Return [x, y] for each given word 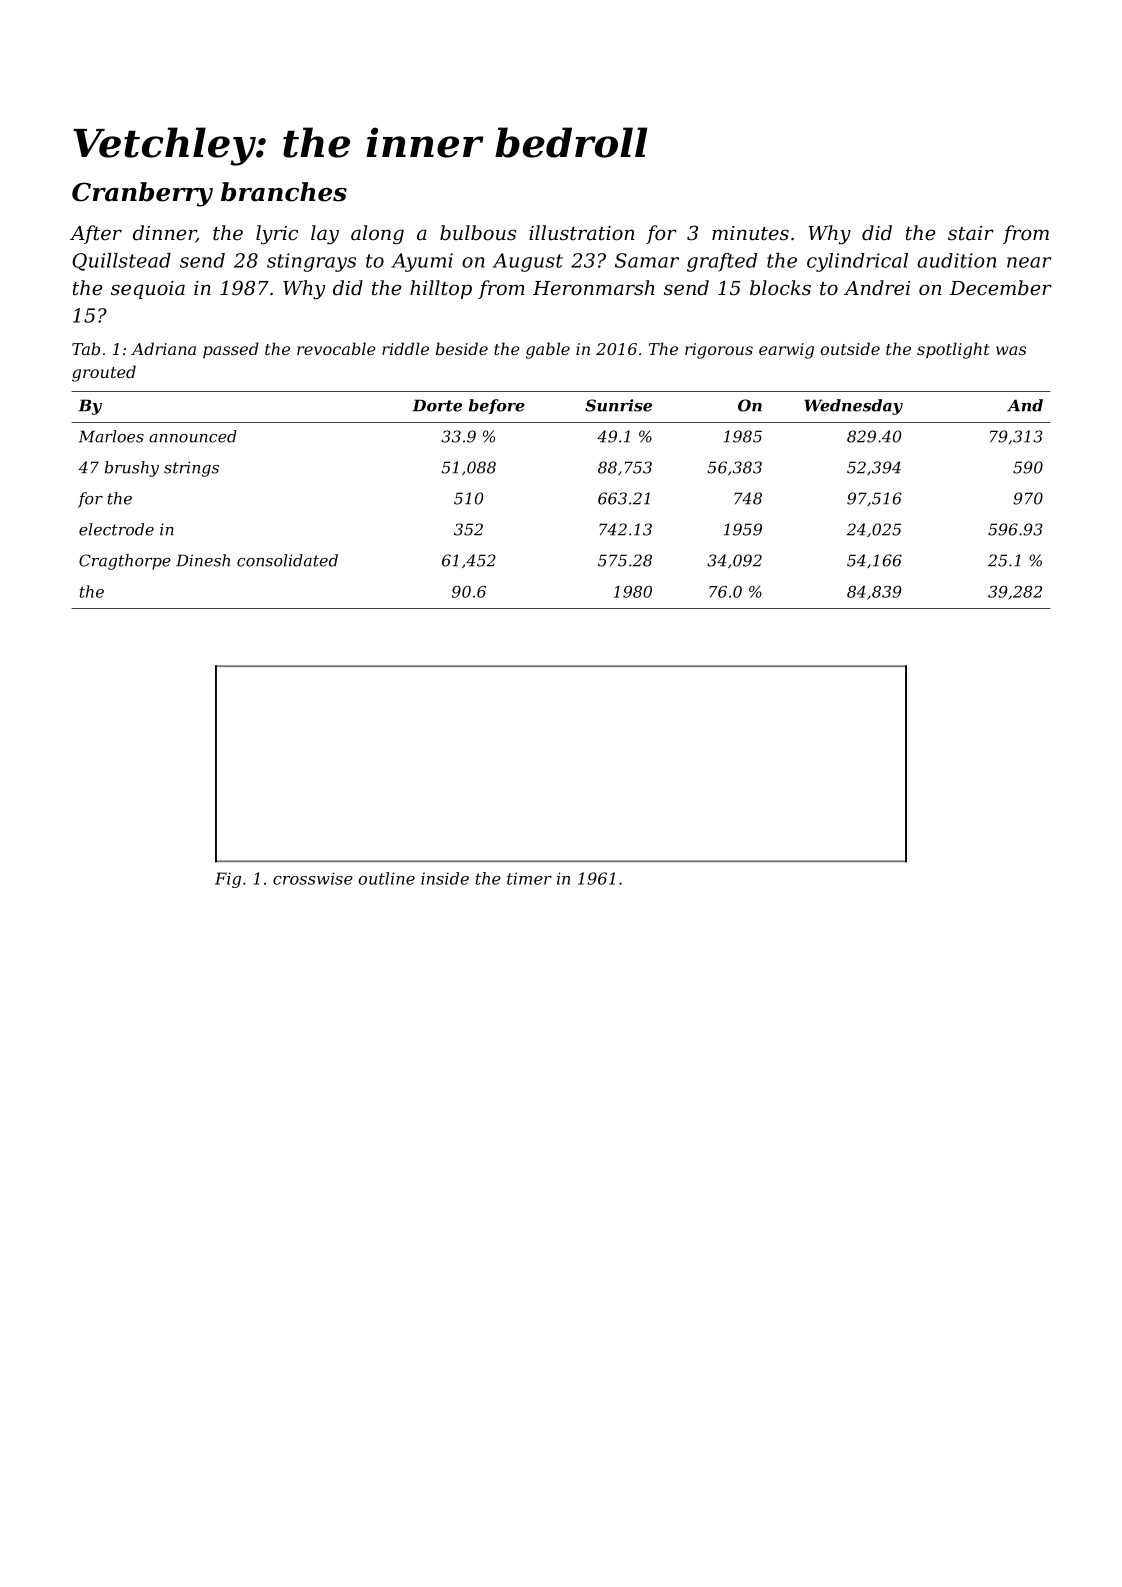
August [528, 262]
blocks [780, 288]
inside [445, 878]
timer [529, 878]
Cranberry [142, 194]
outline [386, 878]
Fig [228, 880]
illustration [581, 233]
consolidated [287, 560]
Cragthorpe [125, 562]
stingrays [311, 262]
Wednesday [853, 407]
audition [956, 260]
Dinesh [203, 560]
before [497, 406]
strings [191, 469]
